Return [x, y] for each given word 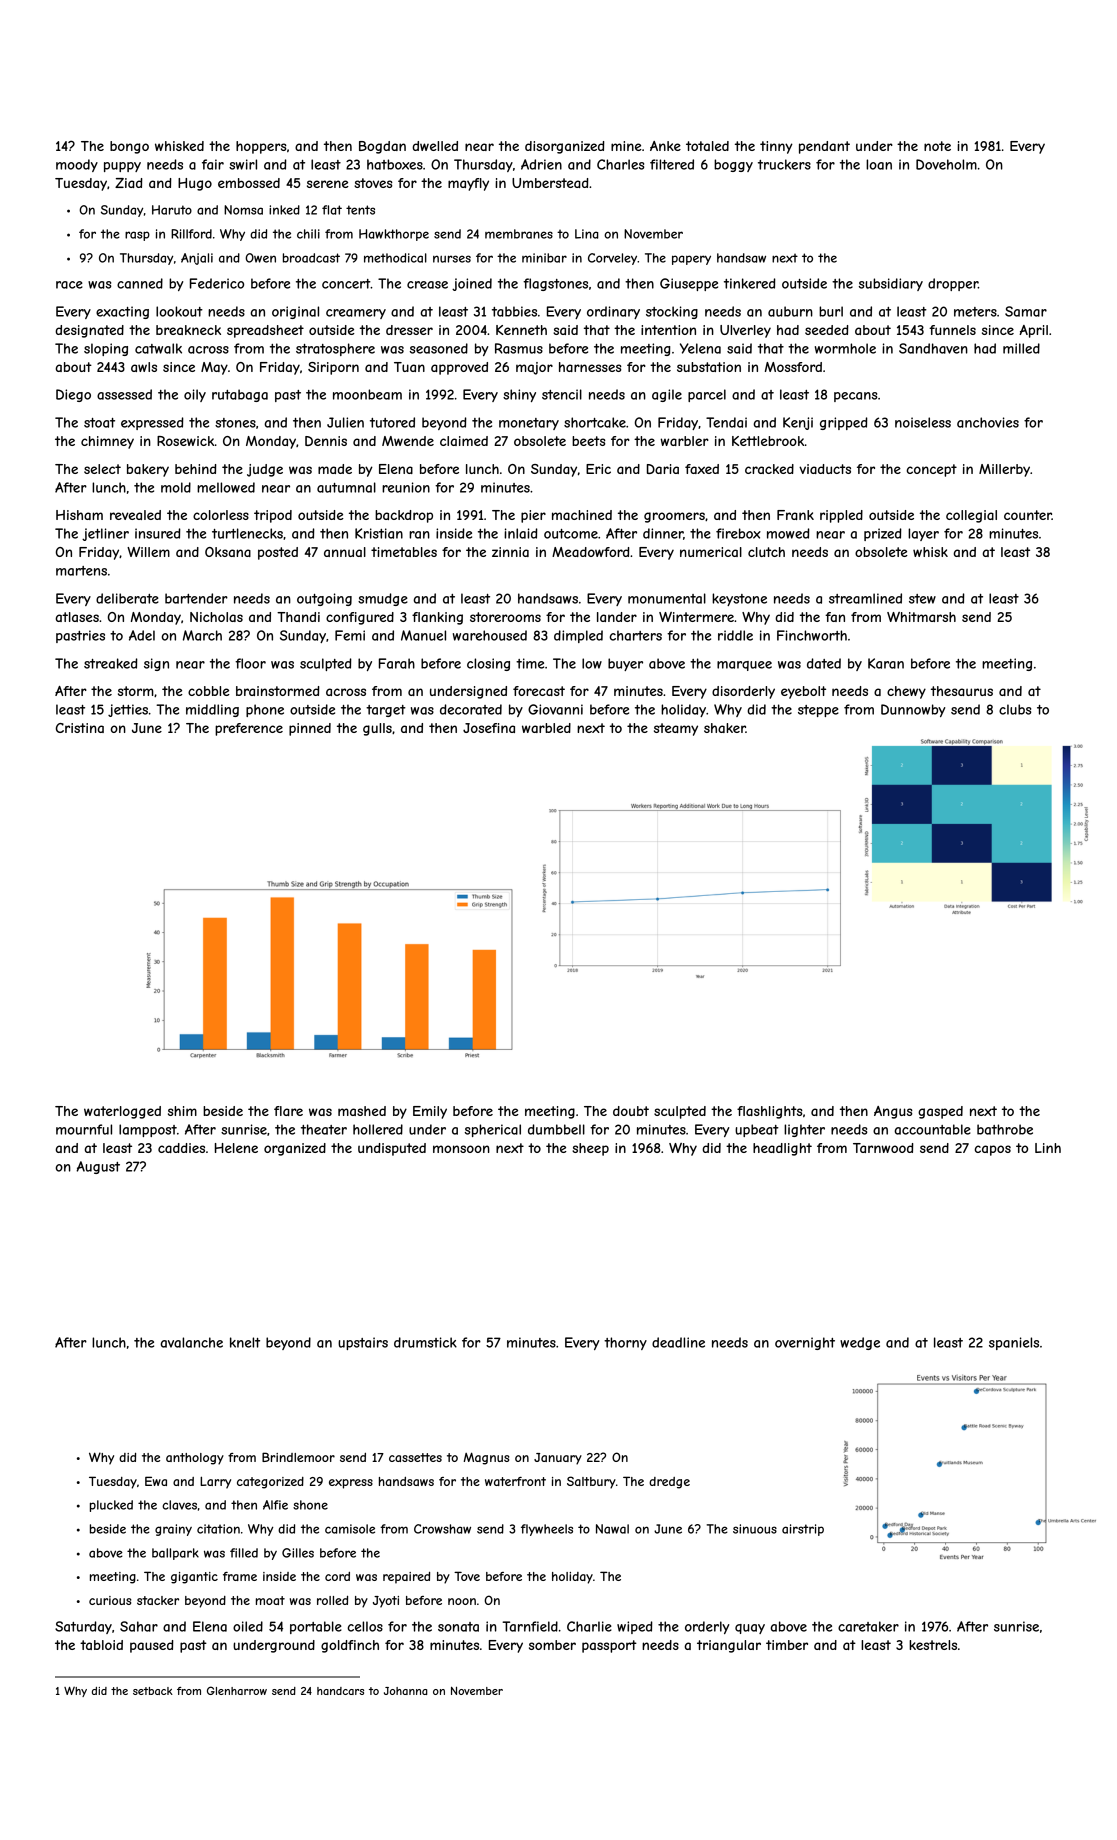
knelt [245, 1342]
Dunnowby [913, 710]
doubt [631, 1111]
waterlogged [122, 1112]
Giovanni [555, 709]
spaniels [1014, 1343]
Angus [893, 1112]
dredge [669, 1483]
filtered [672, 164]
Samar [1026, 311]
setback [153, 1691]
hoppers [261, 147]
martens [81, 571]
